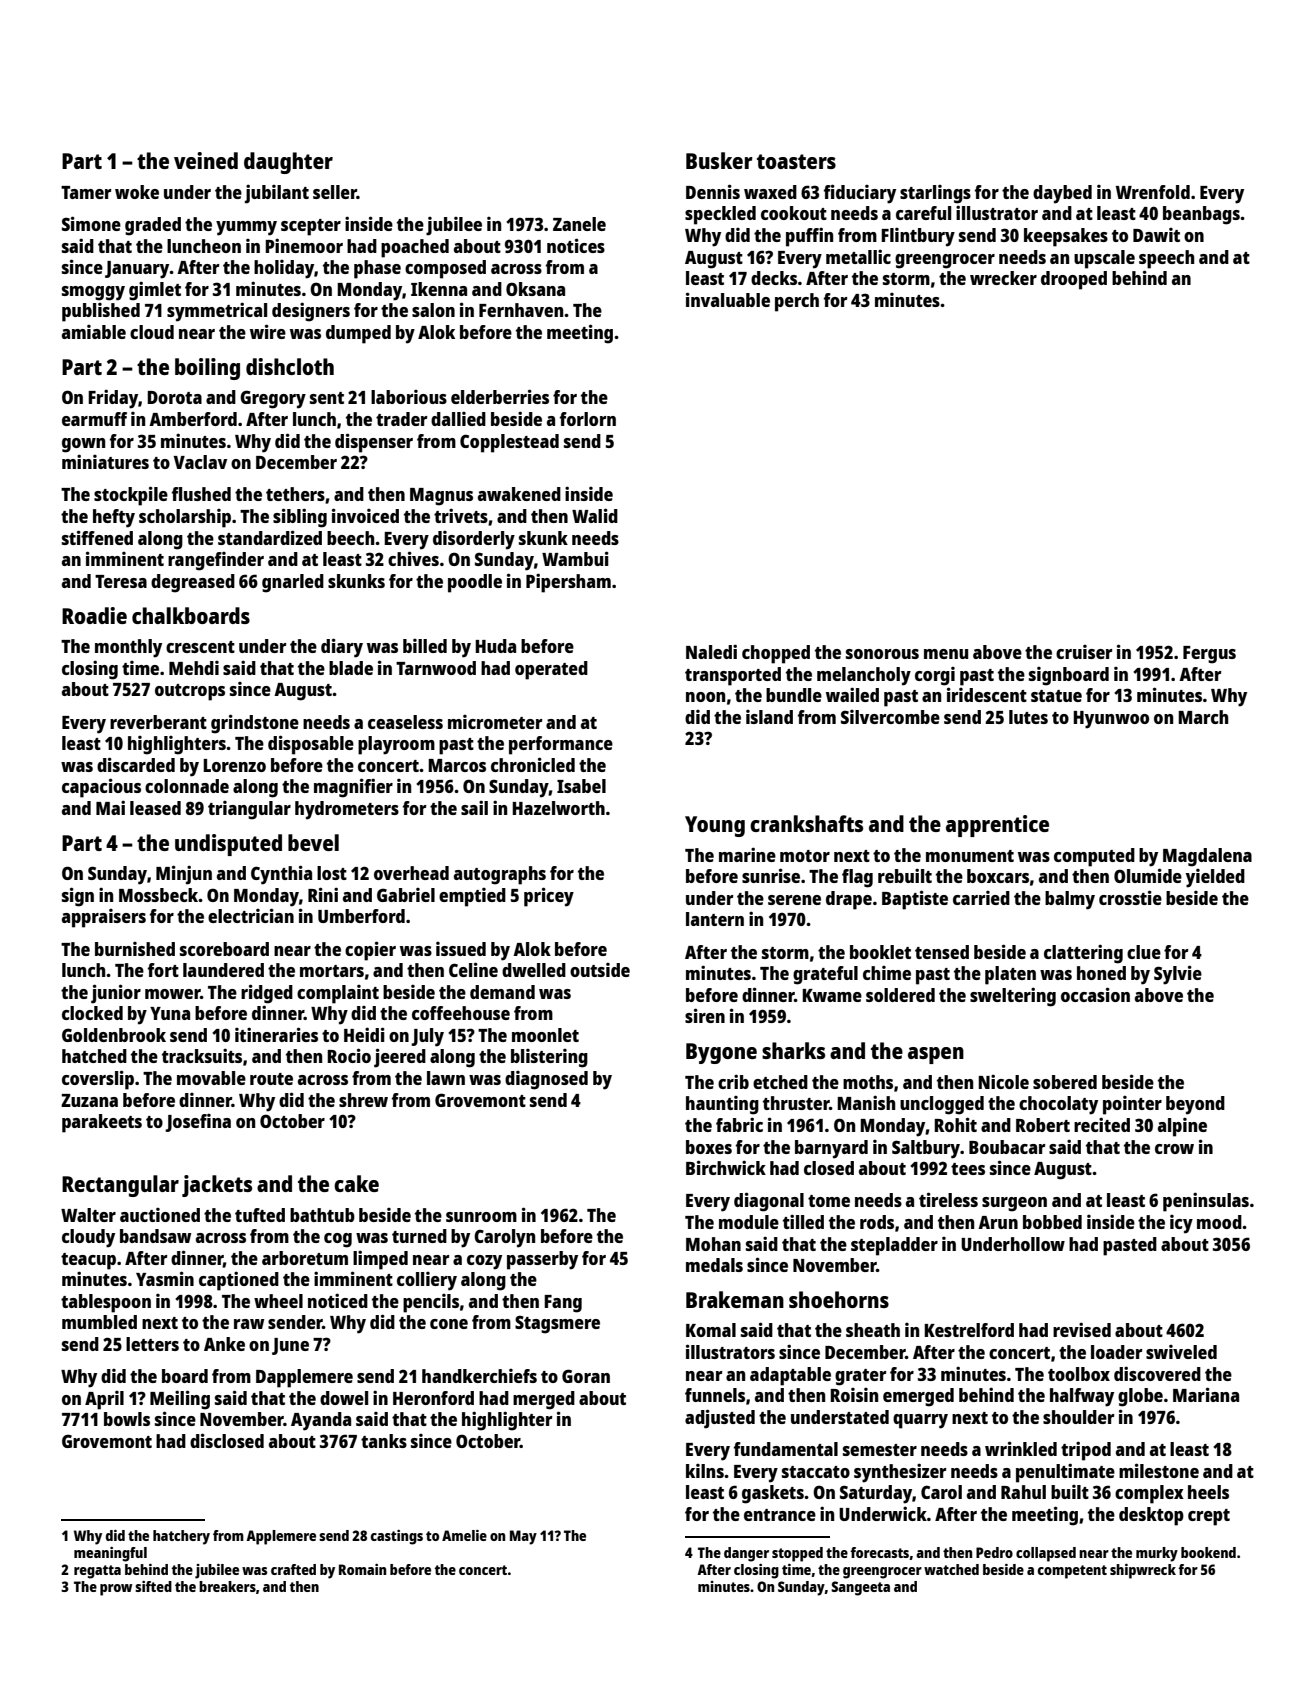 The width and height of the screenshot is (1316, 1703). I want to click on tireless, so click(948, 1199).
